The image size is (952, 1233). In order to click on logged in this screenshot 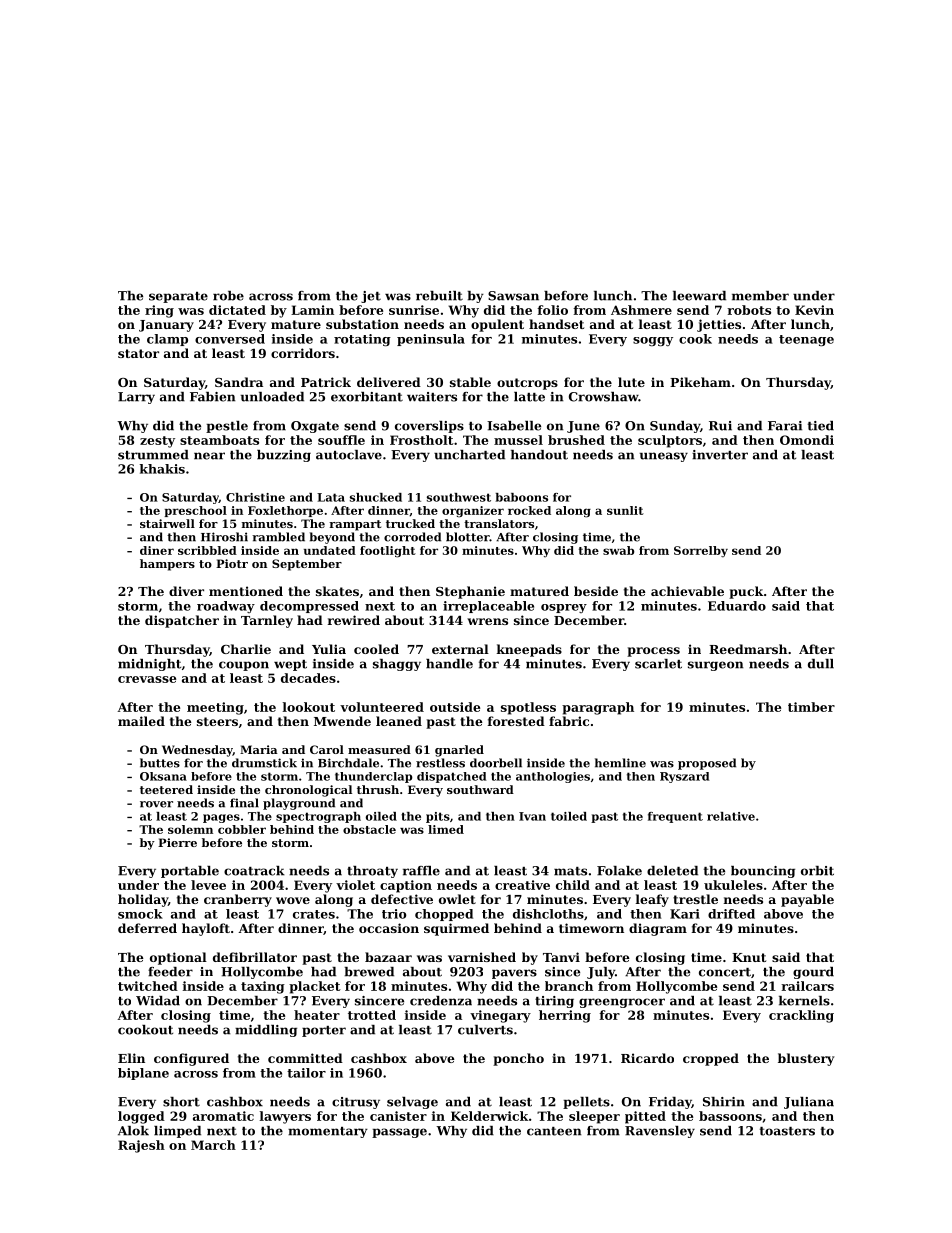, I will do `click(141, 1117)`.
